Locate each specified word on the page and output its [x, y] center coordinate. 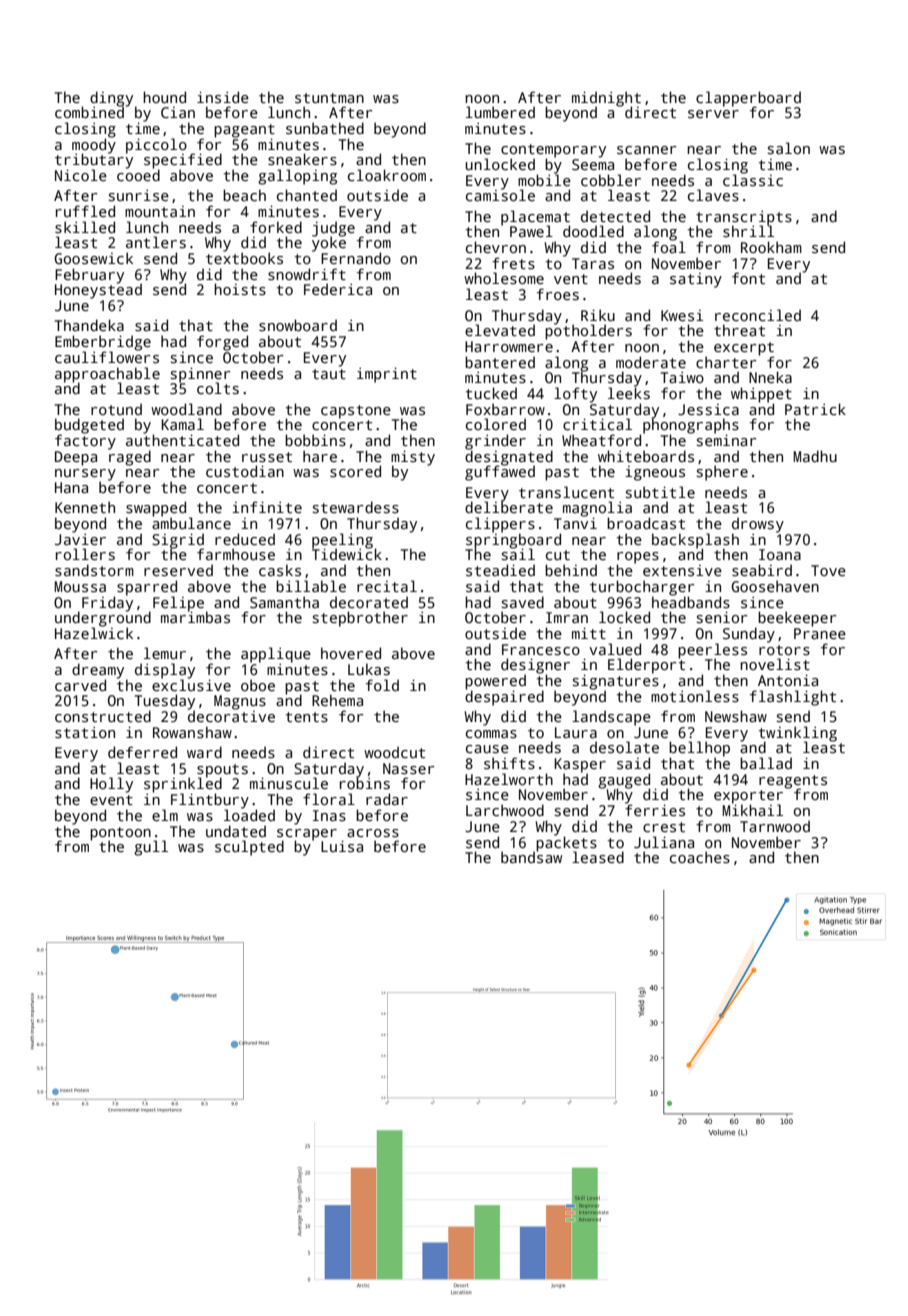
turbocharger [642, 588]
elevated [500, 330]
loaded [249, 815]
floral [329, 799]
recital [387, 586]
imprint [387, 375]
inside [223, 97]
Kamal [182, 424]
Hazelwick [94, 633]
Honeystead [98, 291]
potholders [588, 332]
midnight [606, 99]
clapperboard [748, 98]
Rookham [771, 247]
